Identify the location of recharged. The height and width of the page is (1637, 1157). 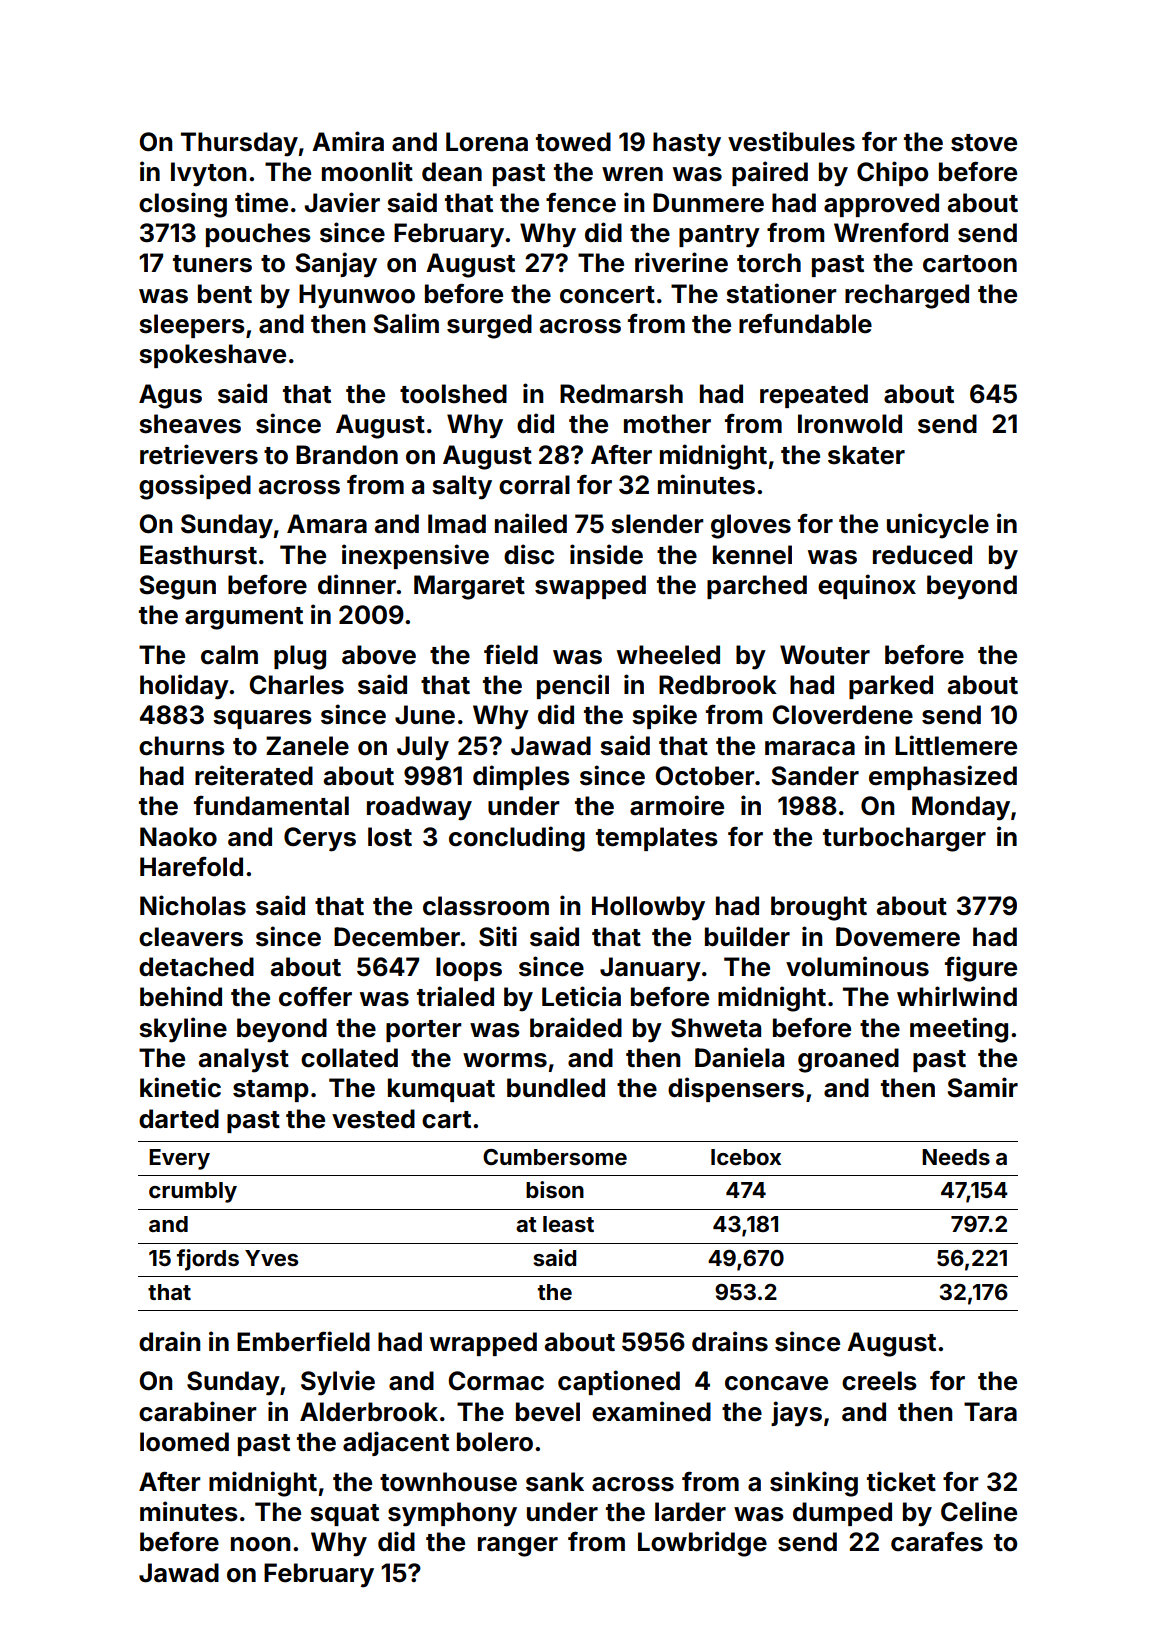
(907, 296).
